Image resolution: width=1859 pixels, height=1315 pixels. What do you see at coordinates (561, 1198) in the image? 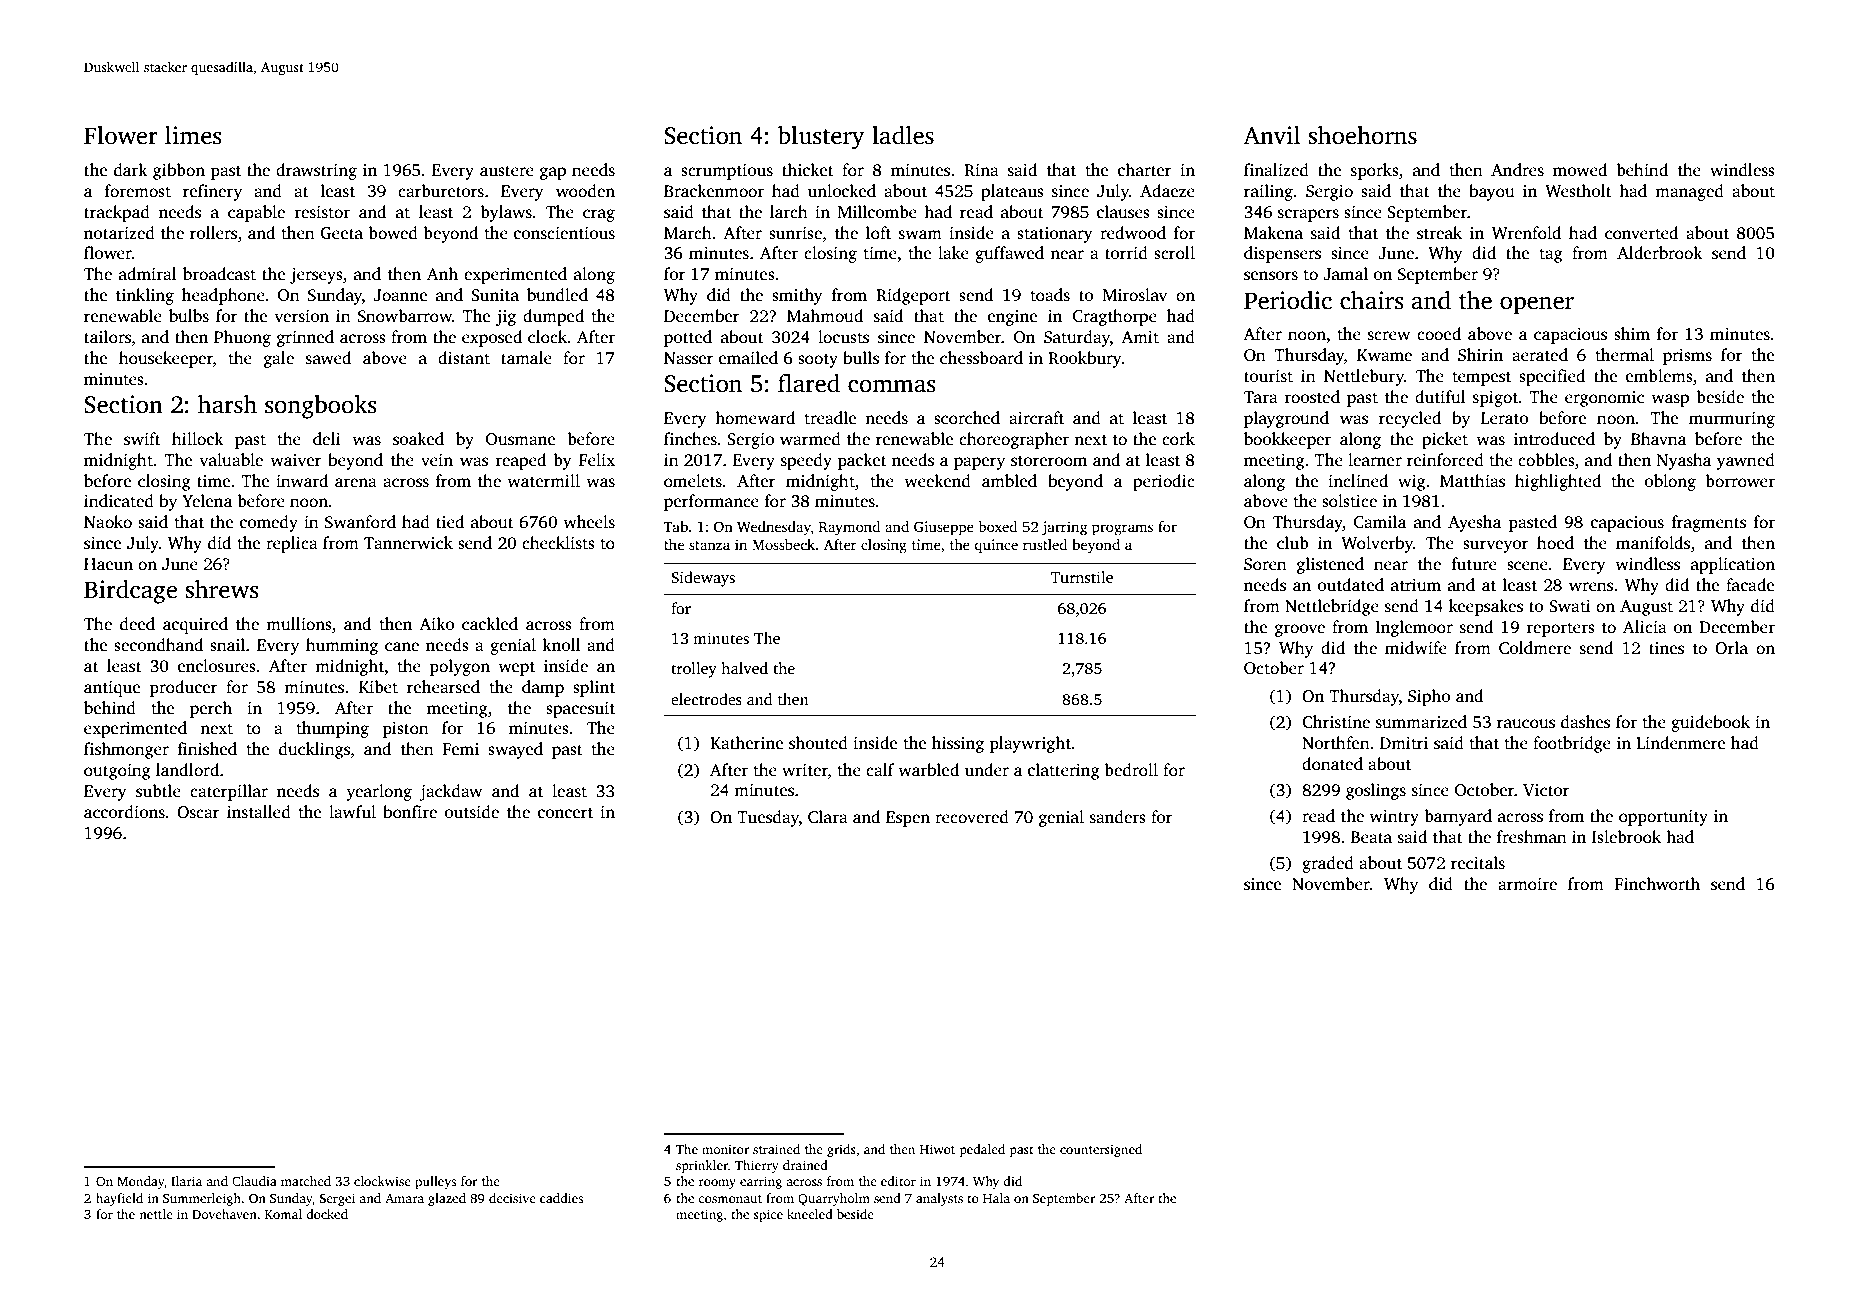
I see `caddies` at bounding box center [561, 1198].
